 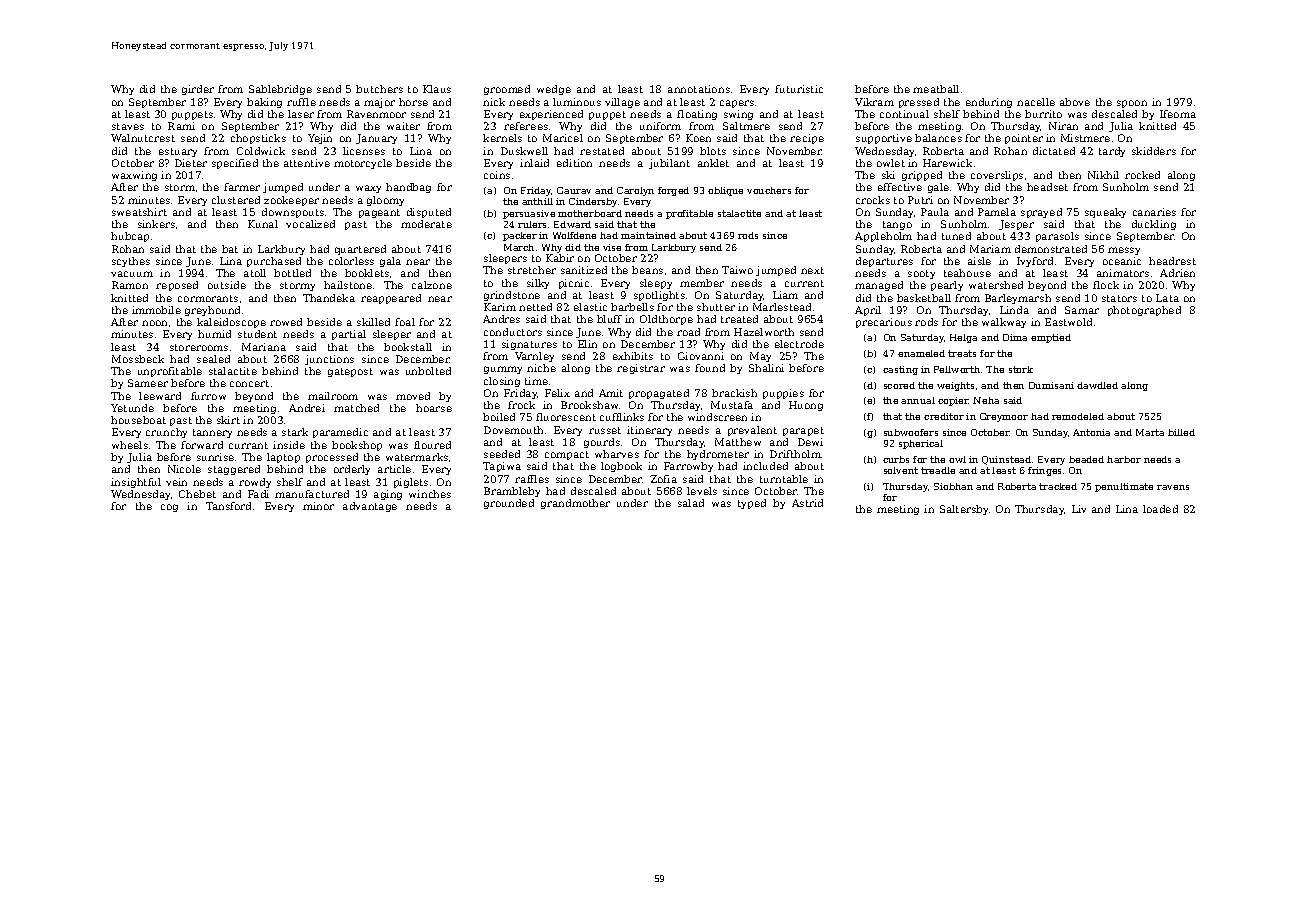 I want to click on rowdy, so click(x=255, y=483).
